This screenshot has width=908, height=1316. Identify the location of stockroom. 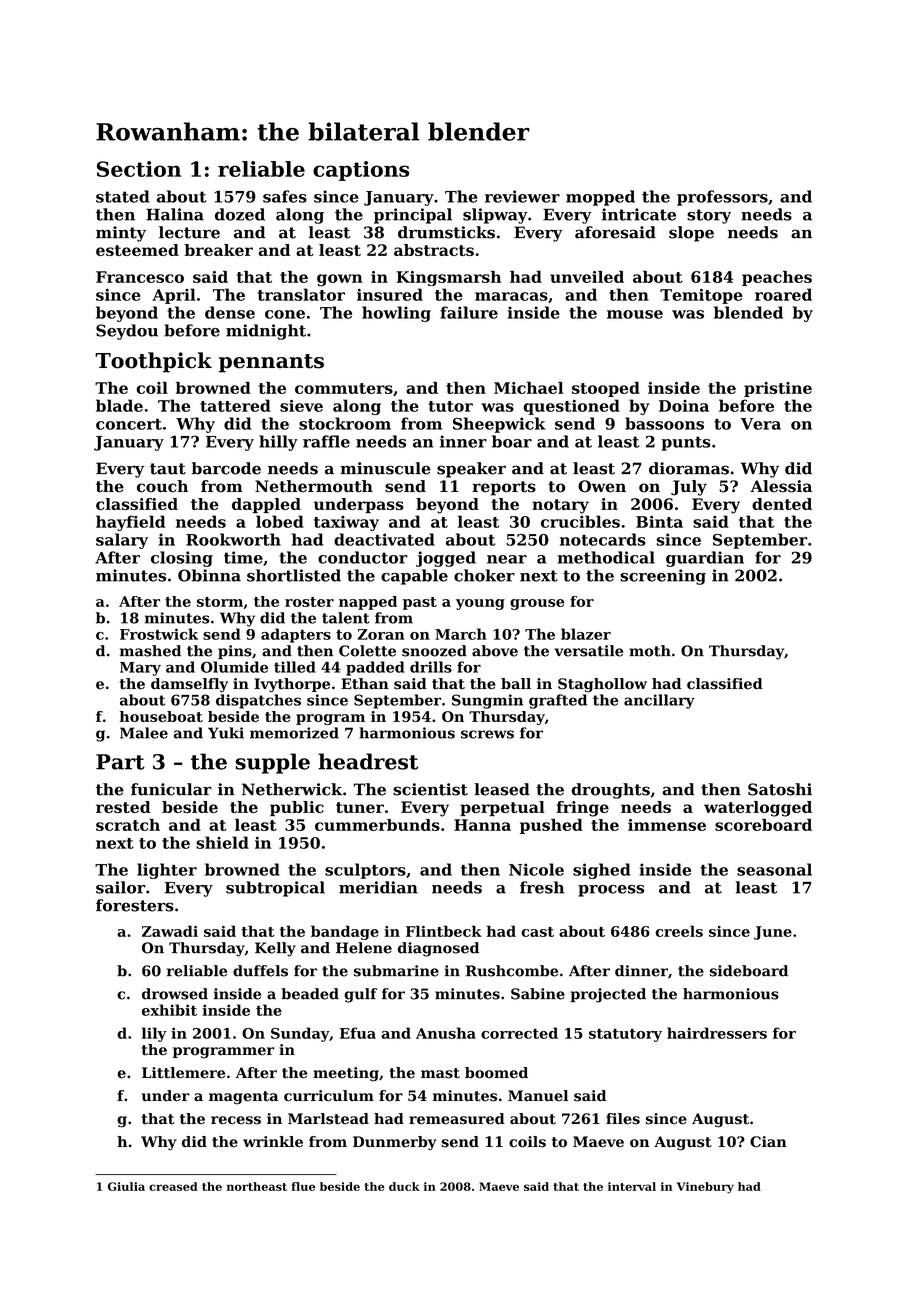
(345, 423).
